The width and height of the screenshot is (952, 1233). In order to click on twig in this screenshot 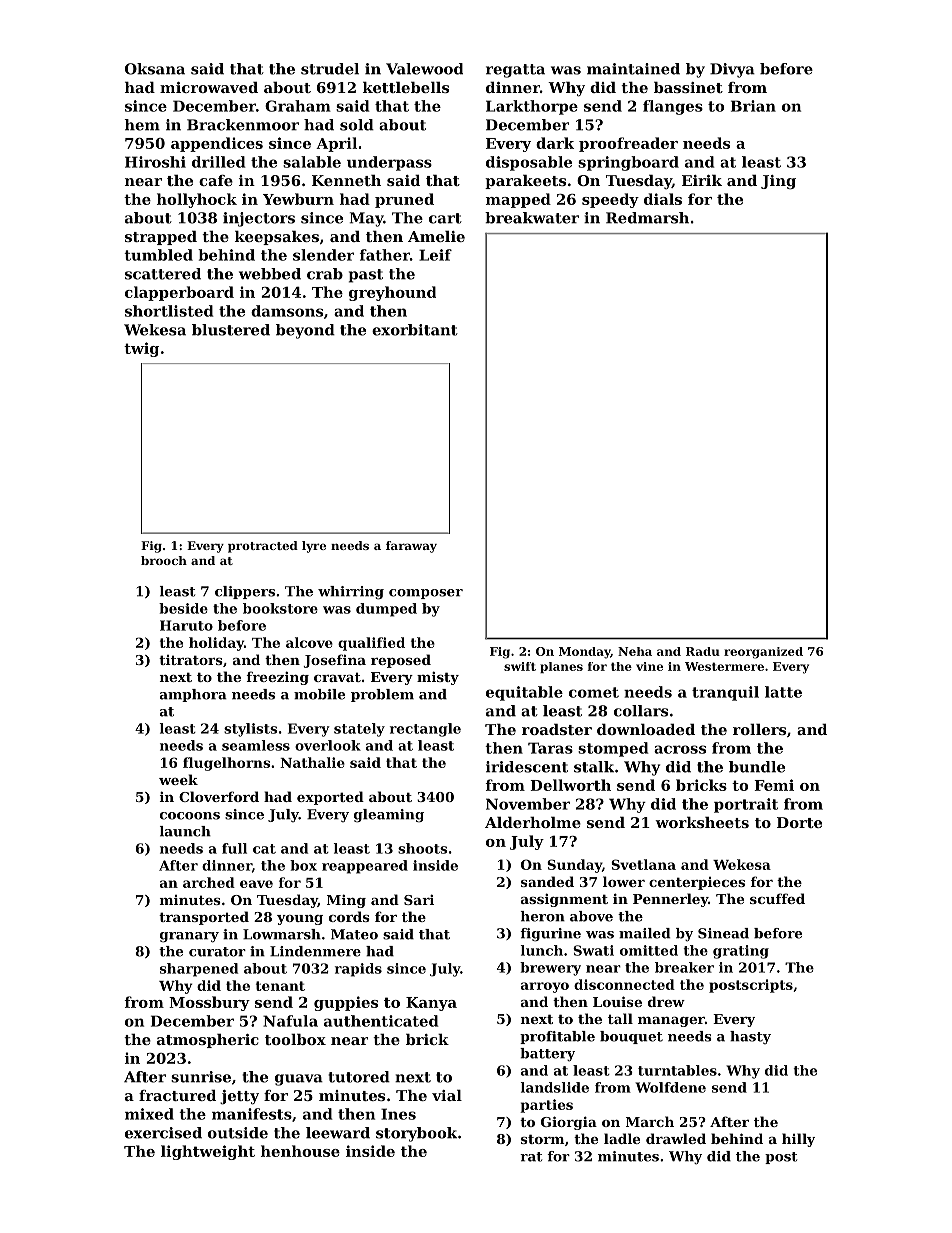, I will do `click(141, 349)`.
